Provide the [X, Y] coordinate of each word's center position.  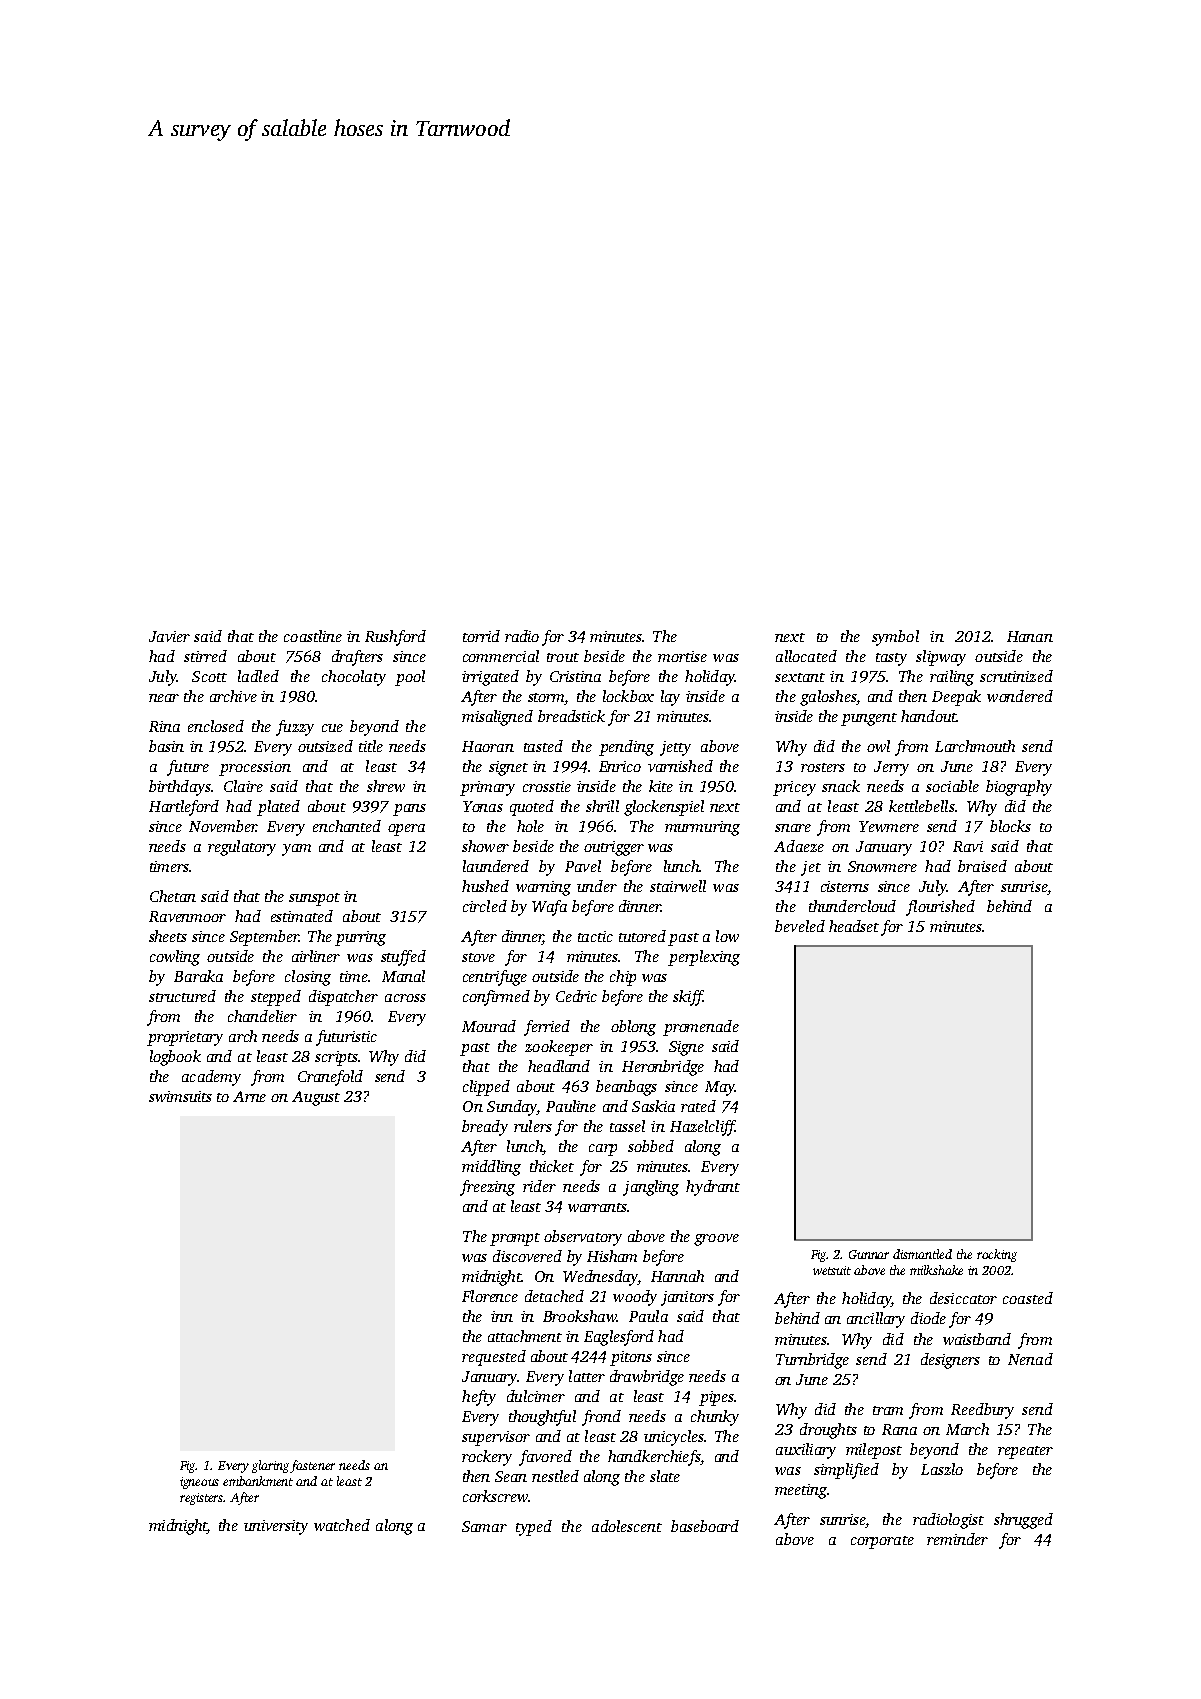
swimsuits [180, 1096]
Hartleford [184, 808]
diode [928, 1318]
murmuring [702, 828]
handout [929, 716]
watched [342, 1525]
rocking [997, 1255]
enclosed [216, 726]
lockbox [628, 696]
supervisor [496, 1438]
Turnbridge [812, 1361]
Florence [490, 1296]
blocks [1010, 826]
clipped [486, 1088]
